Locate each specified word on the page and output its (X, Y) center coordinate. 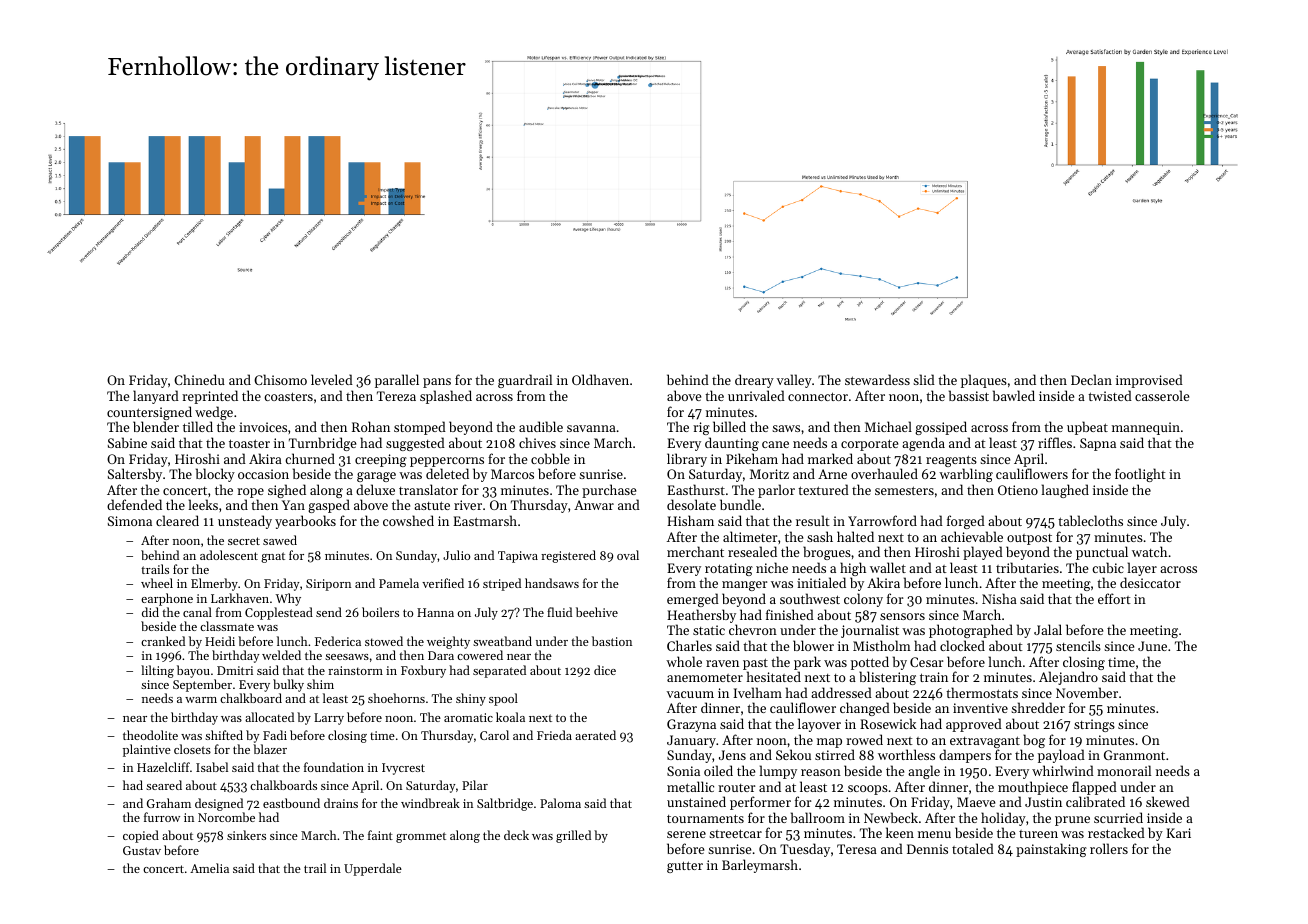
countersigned (149, 413)
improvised (1149, 381)
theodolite (150, 735)
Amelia (209, 868)
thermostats (982, 692)
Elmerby (214, 584)
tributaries (1027, 567)
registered (568, 556)
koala (510, 717)
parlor (776, 491)
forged (966, 522)
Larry (329, 719)
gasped (329, 506)
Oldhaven (600, 379)
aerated (595, 735)
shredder (1038, 707)
